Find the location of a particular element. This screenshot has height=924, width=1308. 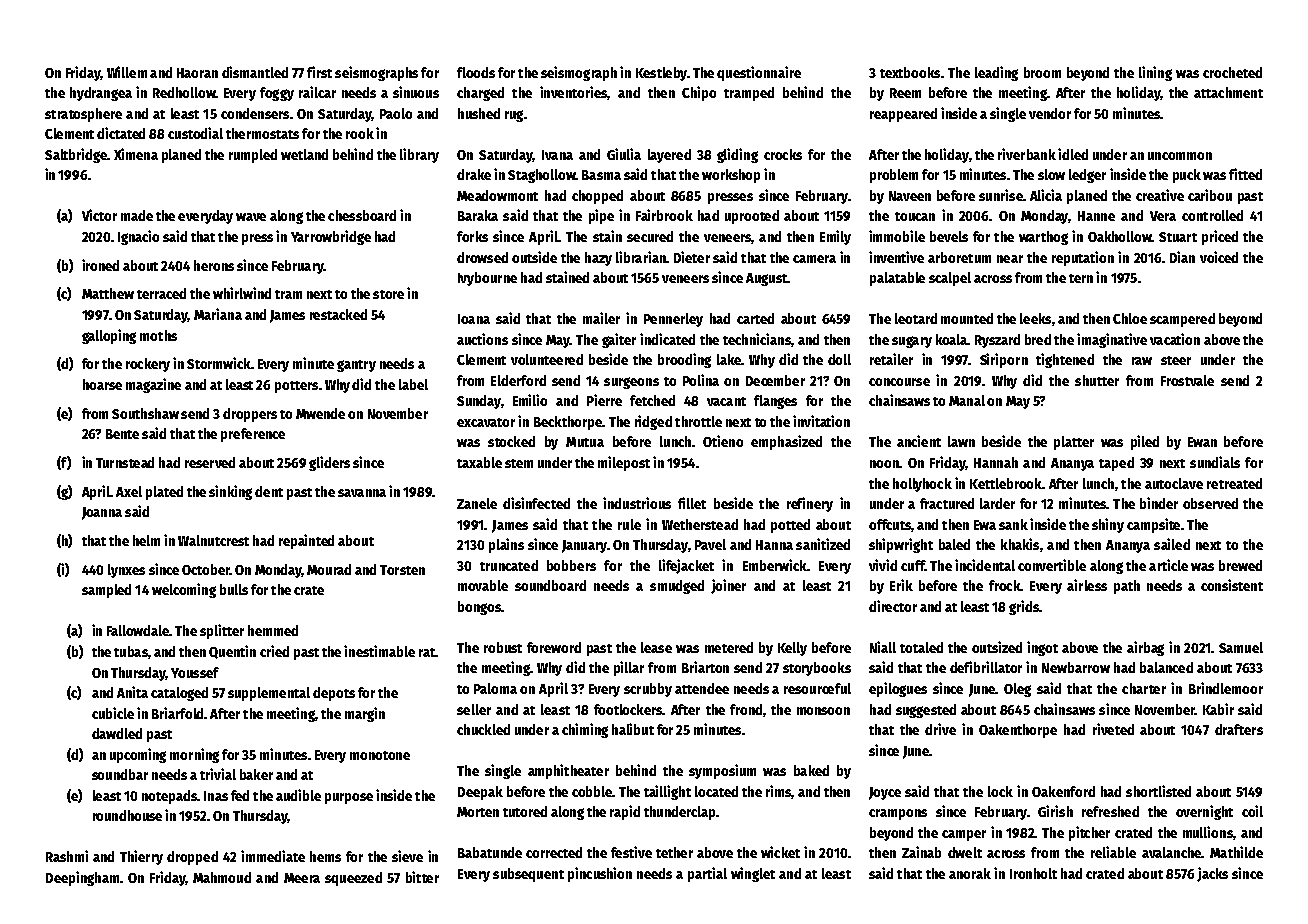

taillight is located at coordinates (667, 792).
